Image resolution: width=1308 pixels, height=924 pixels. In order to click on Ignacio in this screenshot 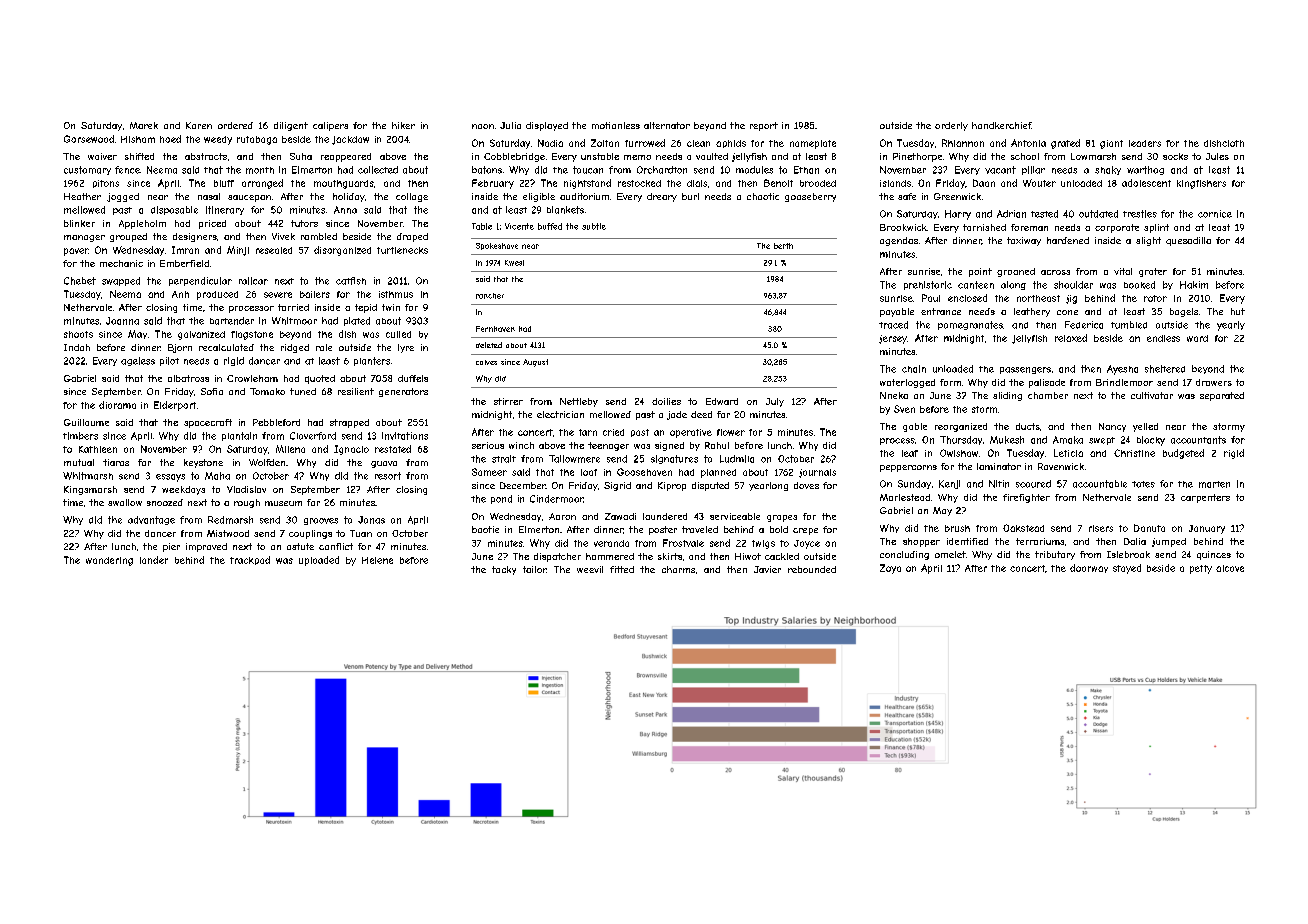, I will do `click(351, 450)`.
